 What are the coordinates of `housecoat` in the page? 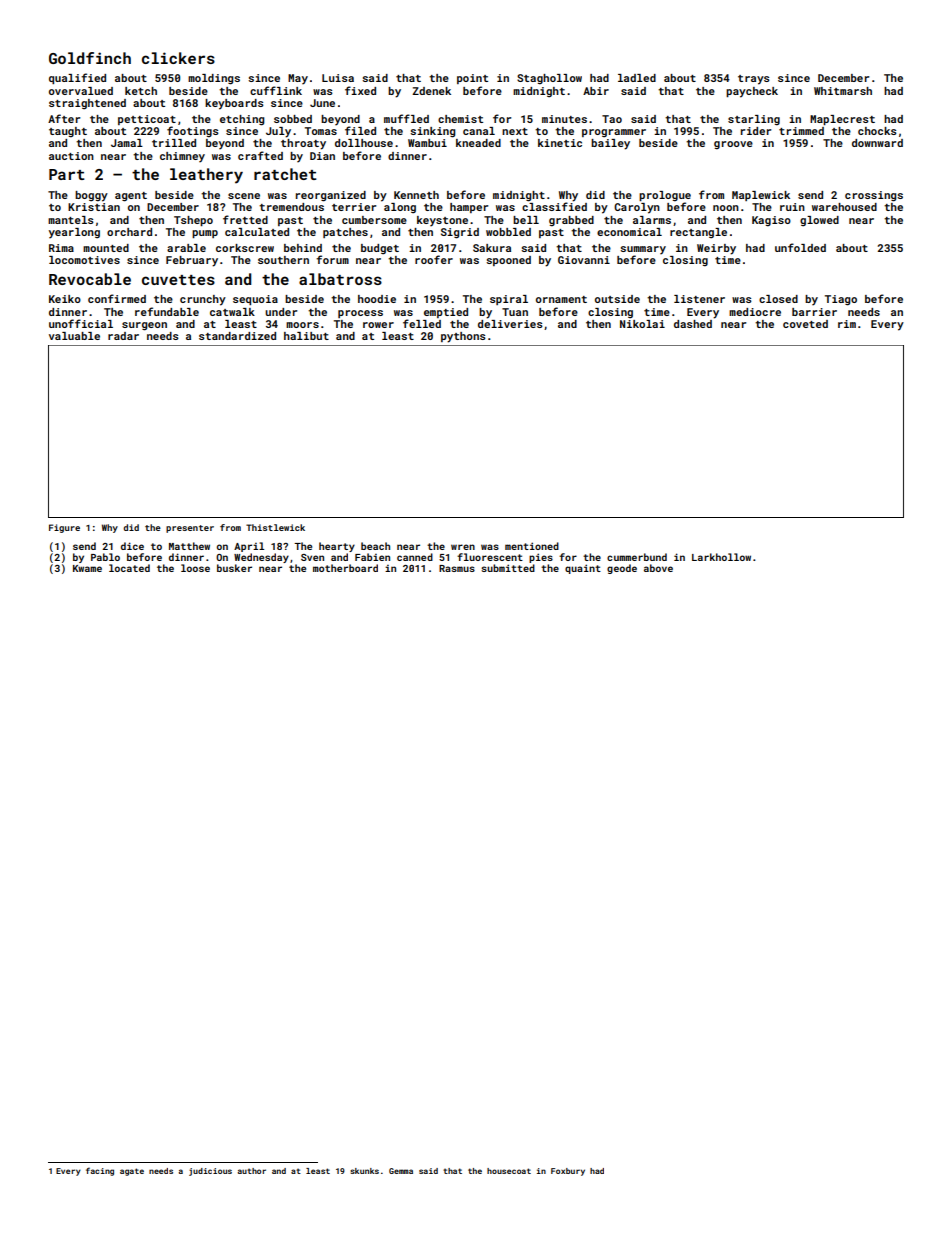 It's located at (509, 1171).
